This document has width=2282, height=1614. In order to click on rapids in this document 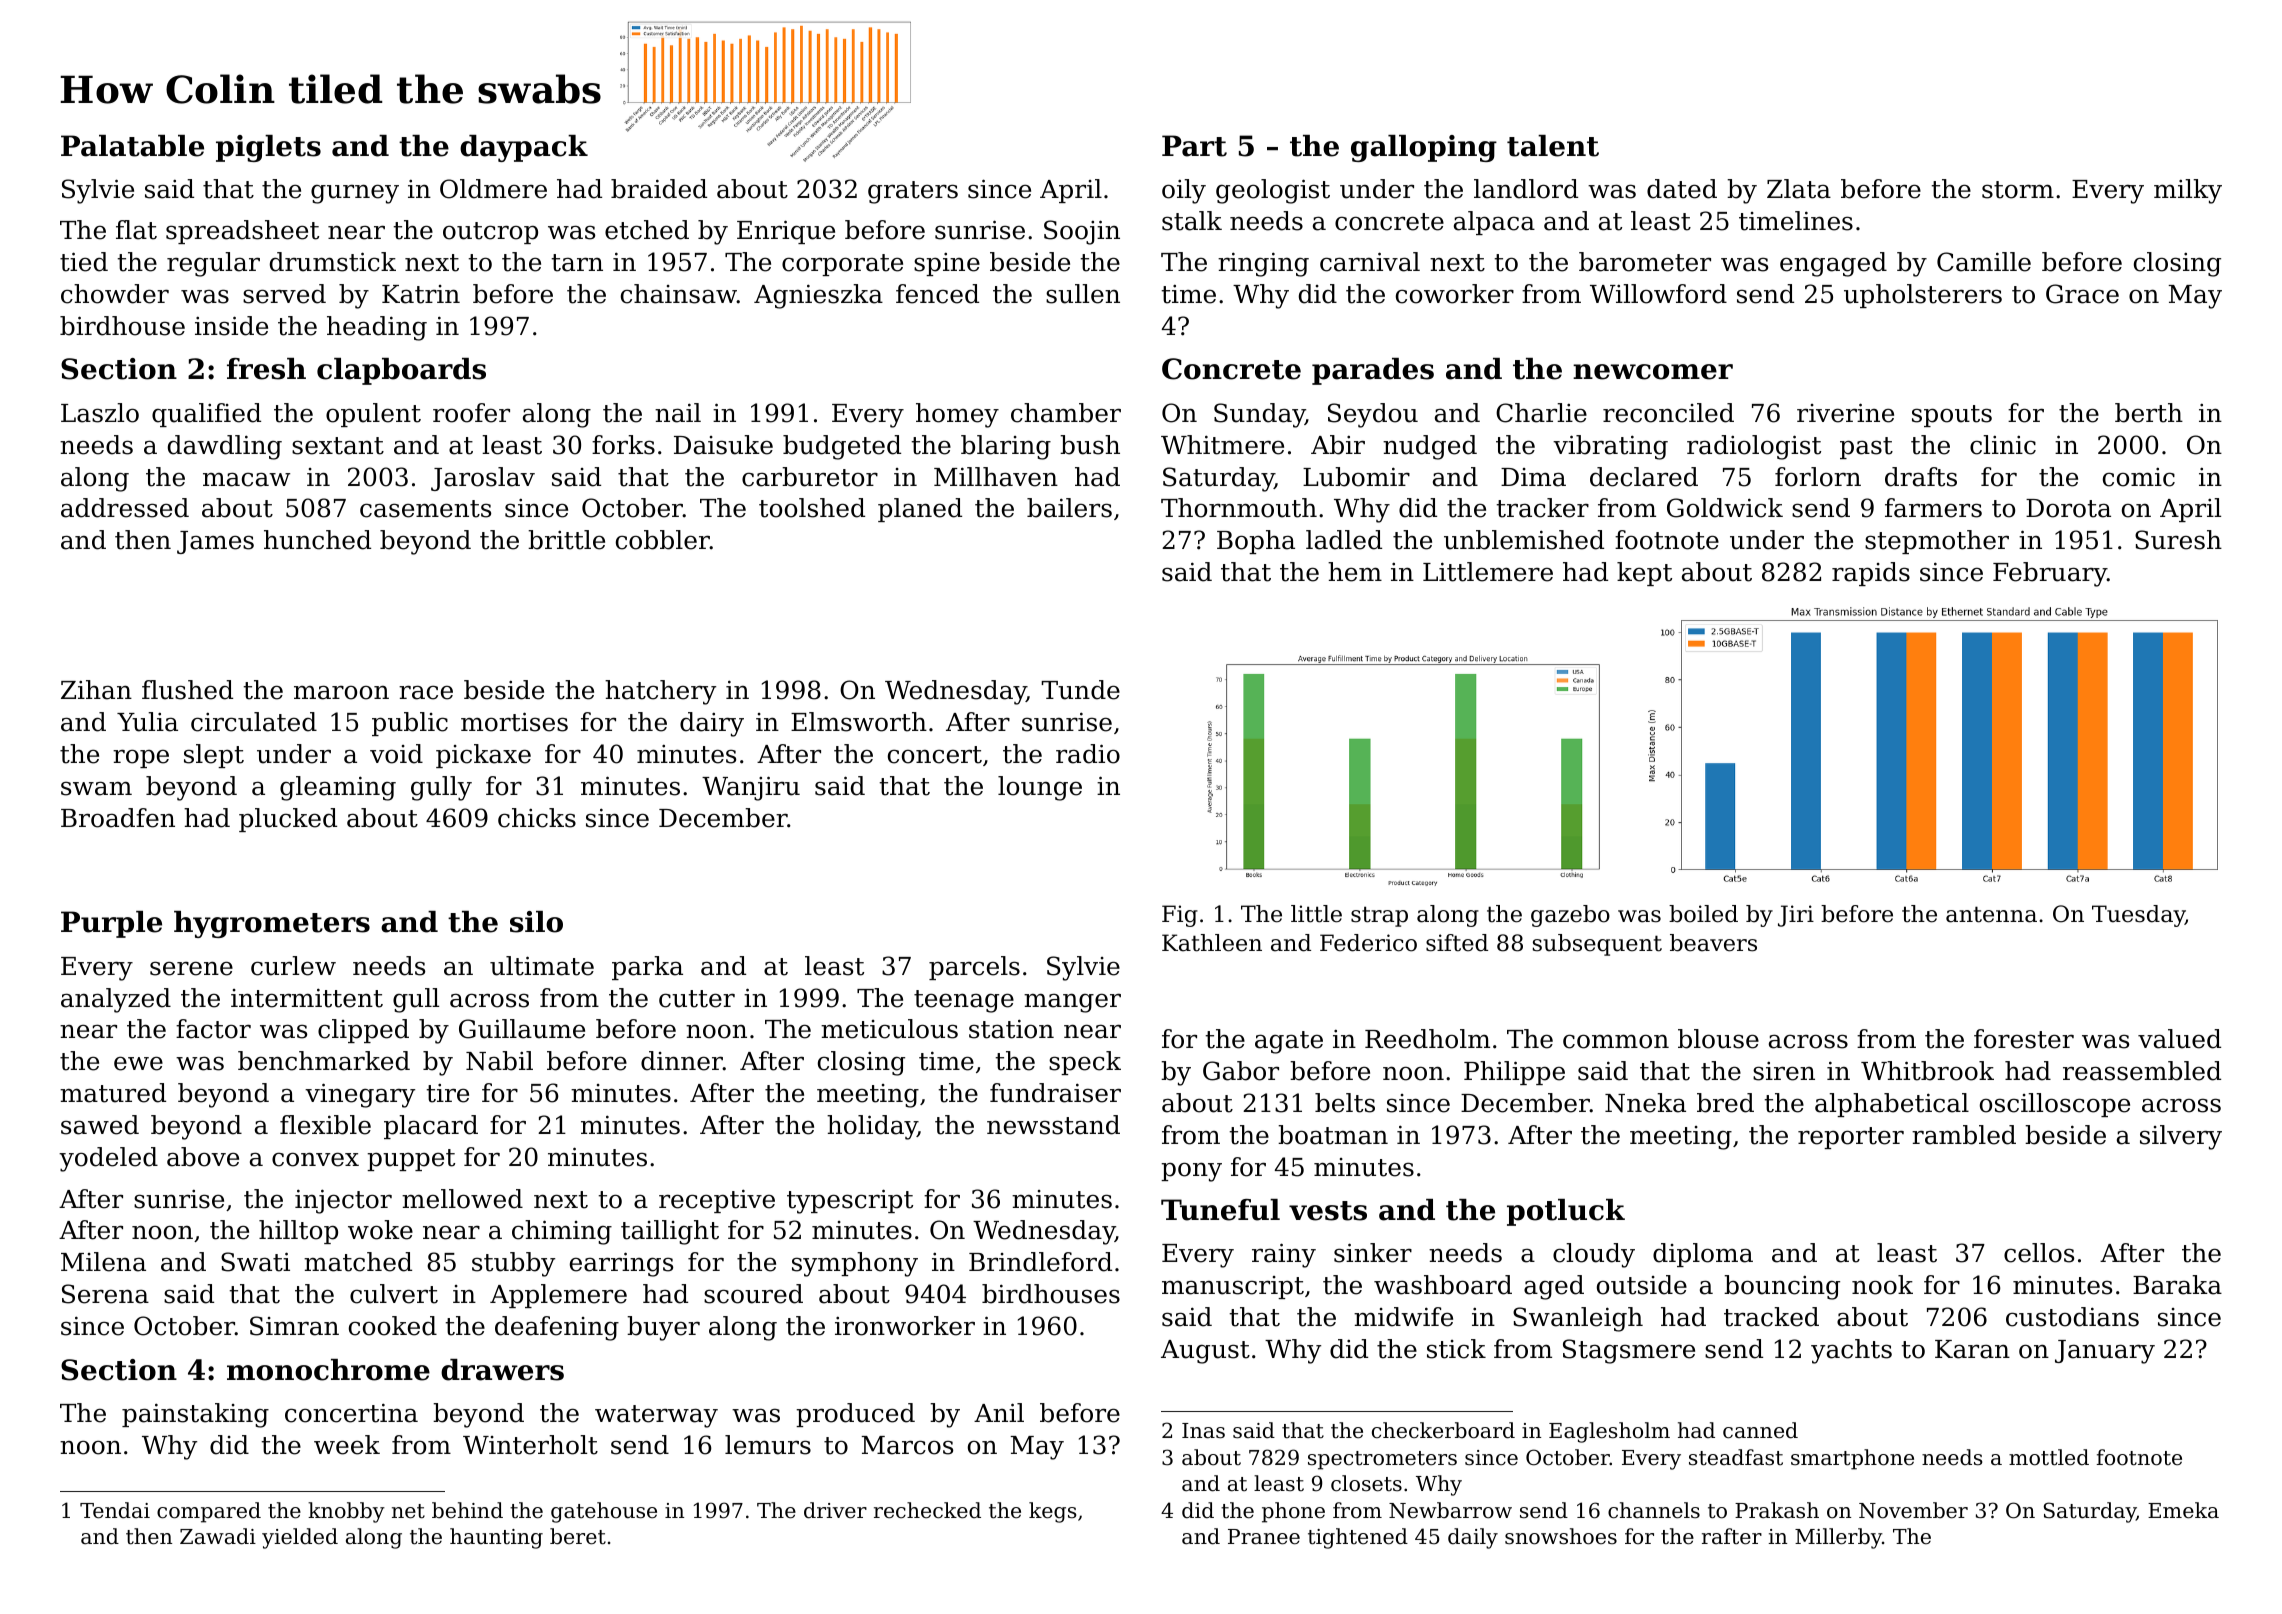, I will do `click(1871, 574)`.
